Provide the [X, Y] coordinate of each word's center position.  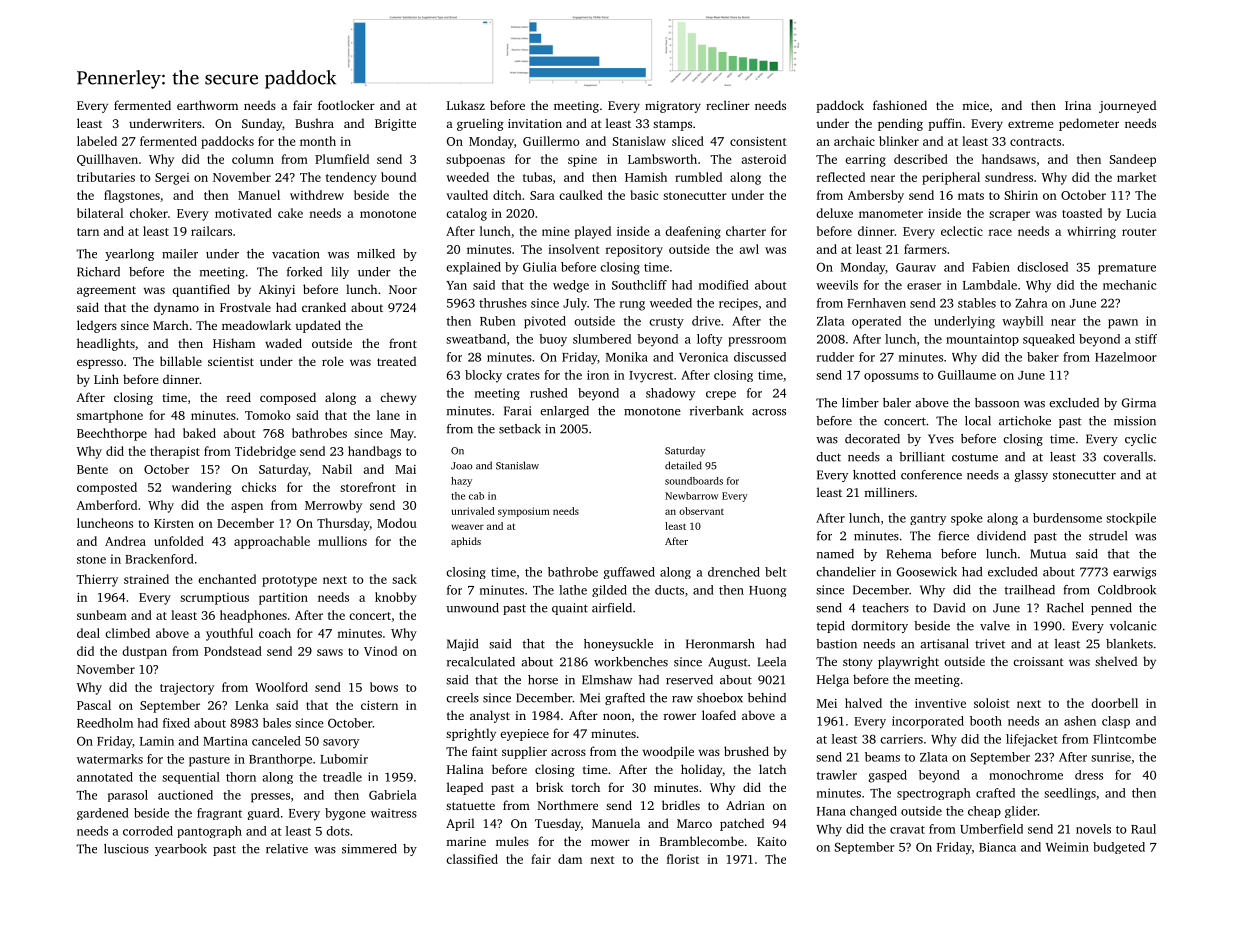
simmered [369, 849]
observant [701, 511]
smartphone [110, 416]
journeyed [1127, 106]
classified [472, 859]
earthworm [207, 105]
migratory [673, 107]
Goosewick [927, 572]
